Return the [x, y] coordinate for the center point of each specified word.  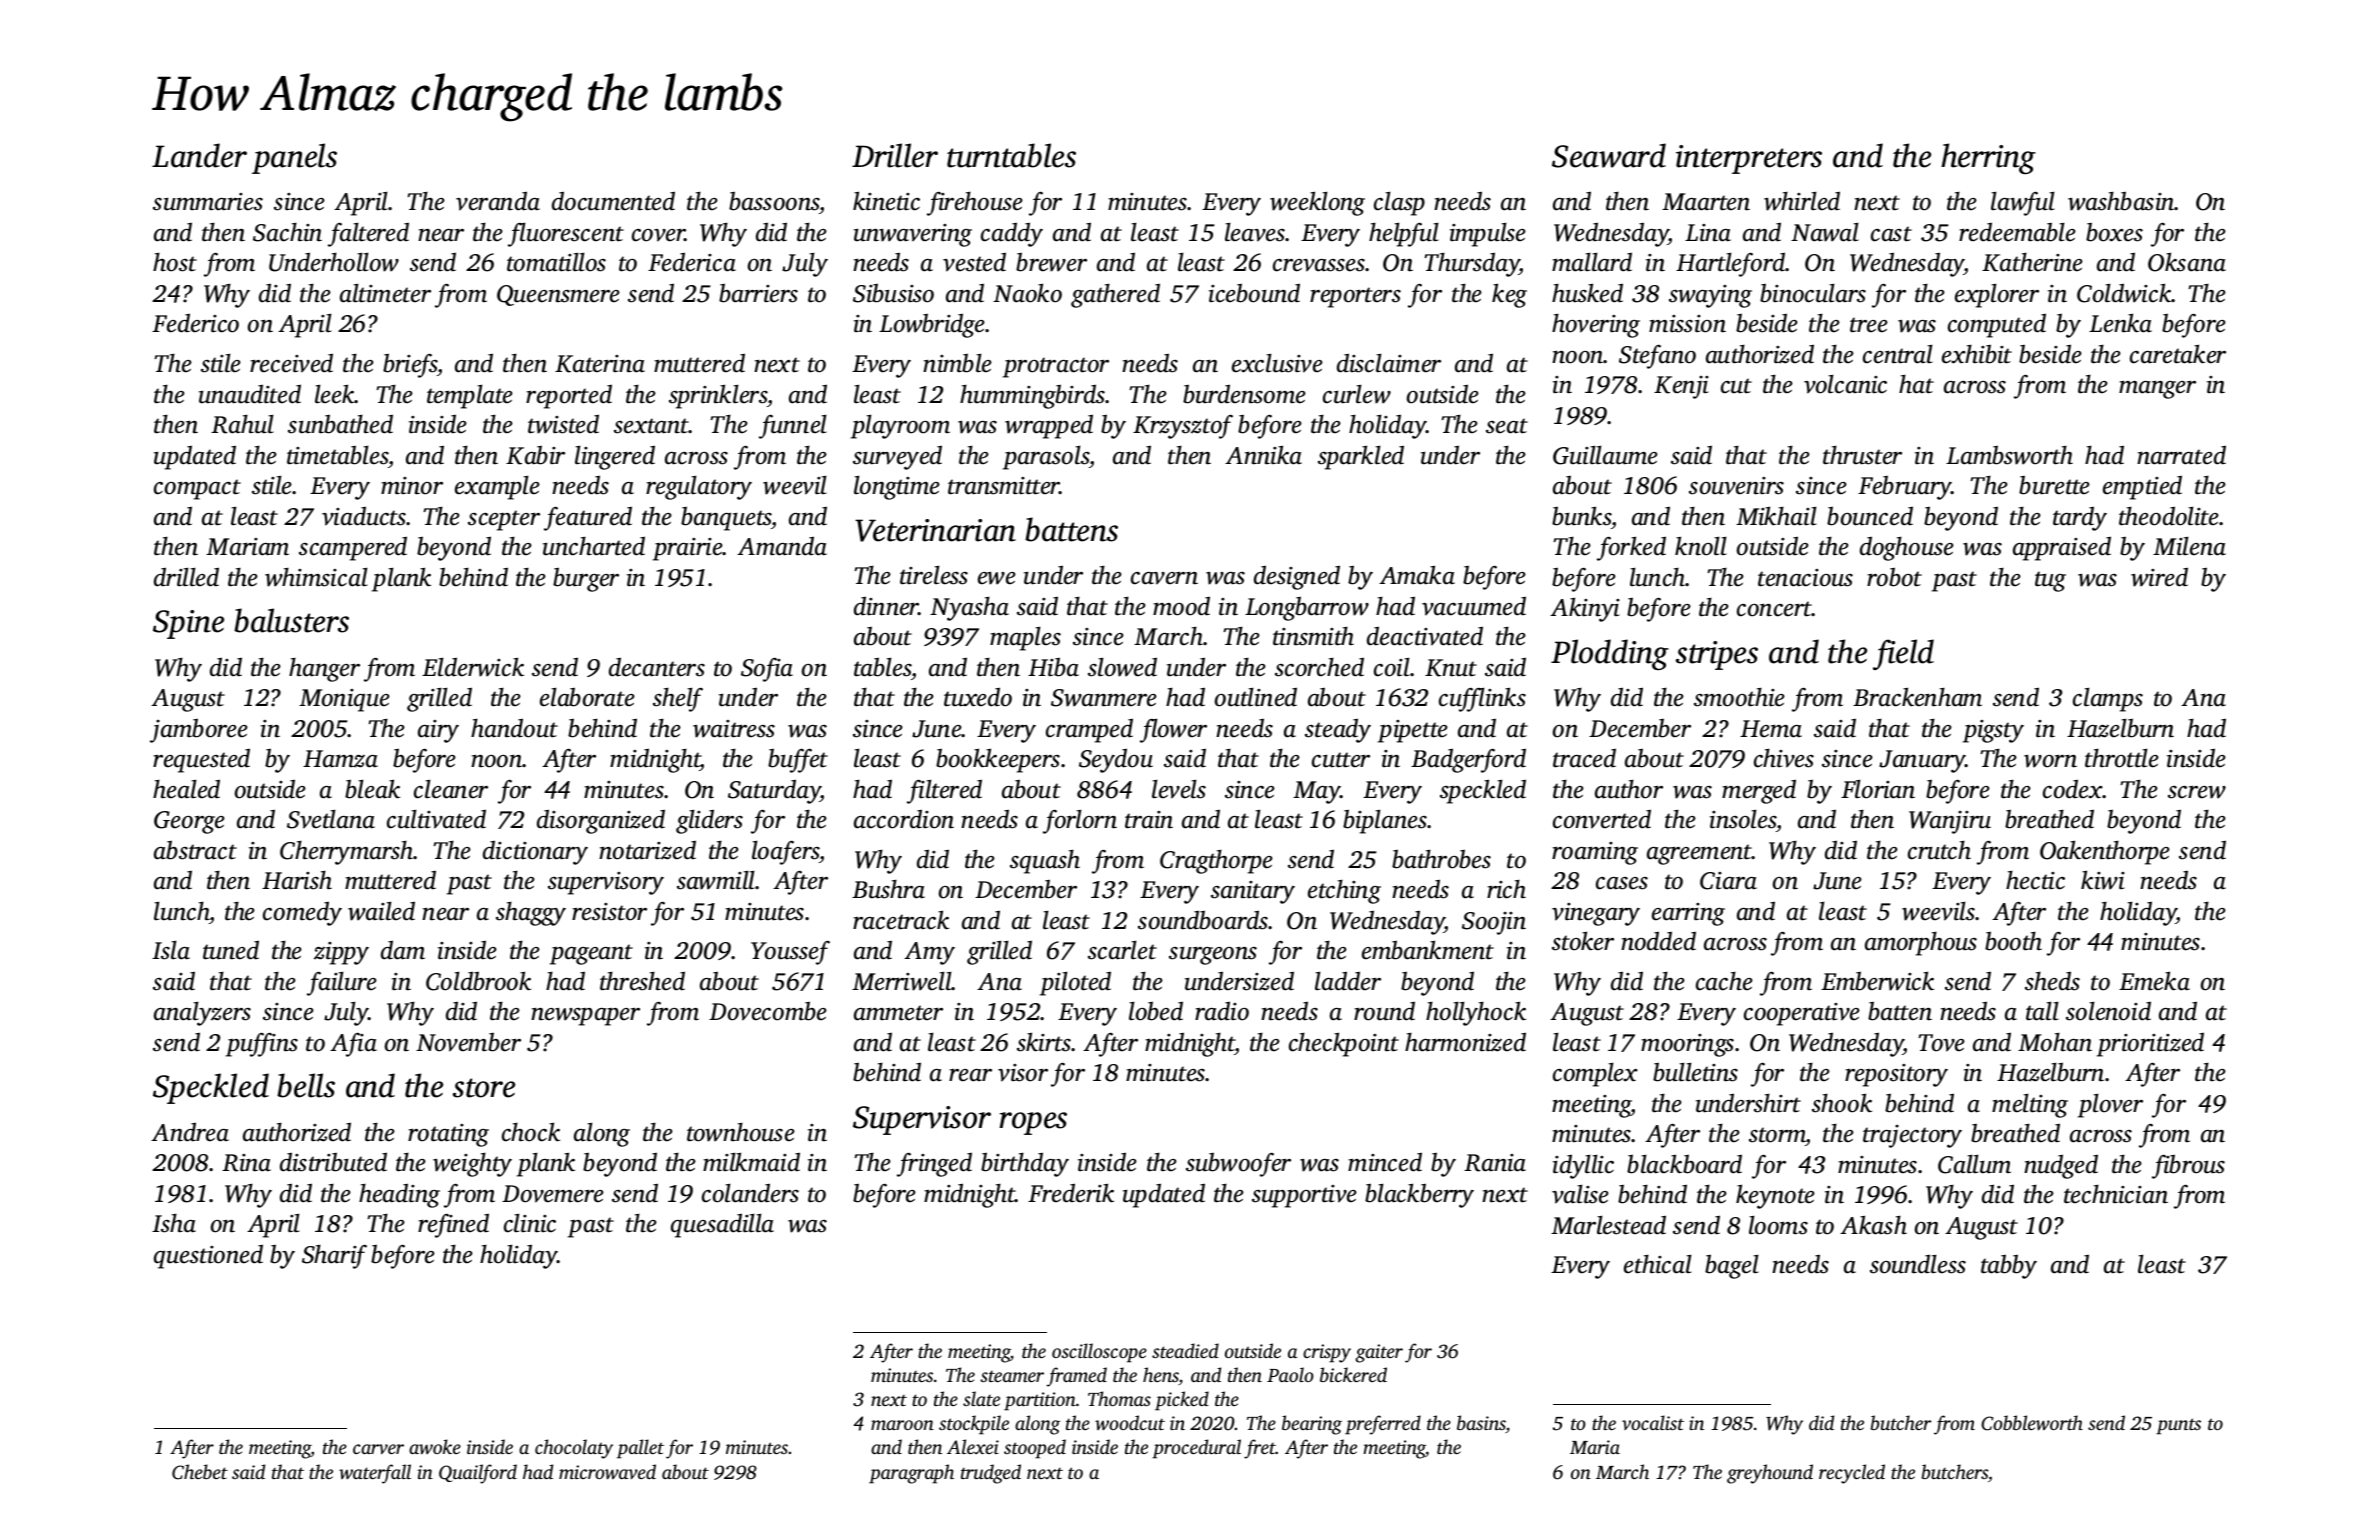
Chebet [200, 1472]
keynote [1775, 1196]
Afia [353, 1045]
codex [2073, 789]
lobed [1156, 1011]
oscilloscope [1099, 1353]
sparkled [1361, 457]
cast [1891, 234]
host [175, 262]
